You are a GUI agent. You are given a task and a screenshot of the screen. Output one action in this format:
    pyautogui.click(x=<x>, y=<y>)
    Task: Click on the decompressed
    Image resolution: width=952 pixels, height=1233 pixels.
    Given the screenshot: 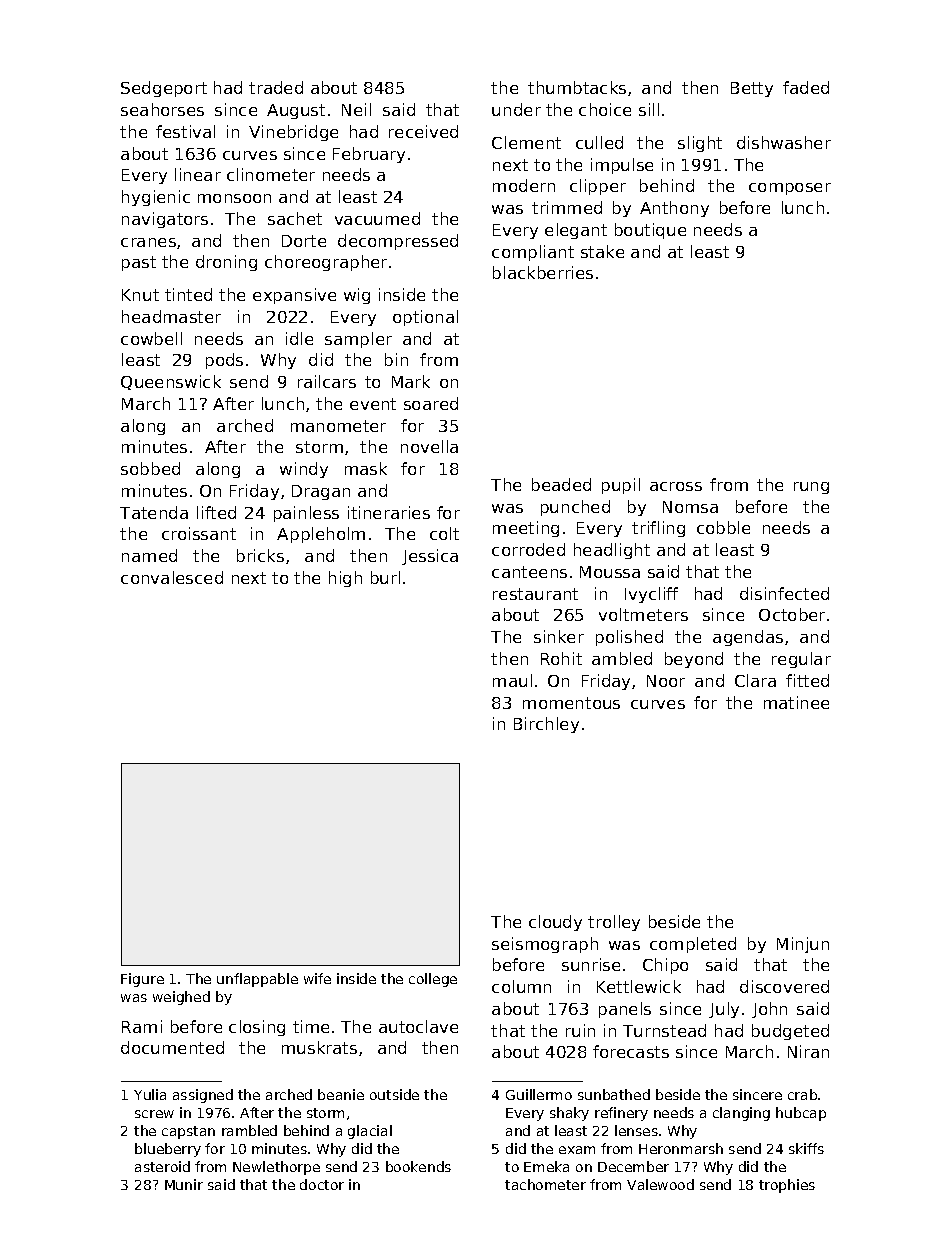 What is the action you would take?
    pyautogui.click(x=398, y=242)
